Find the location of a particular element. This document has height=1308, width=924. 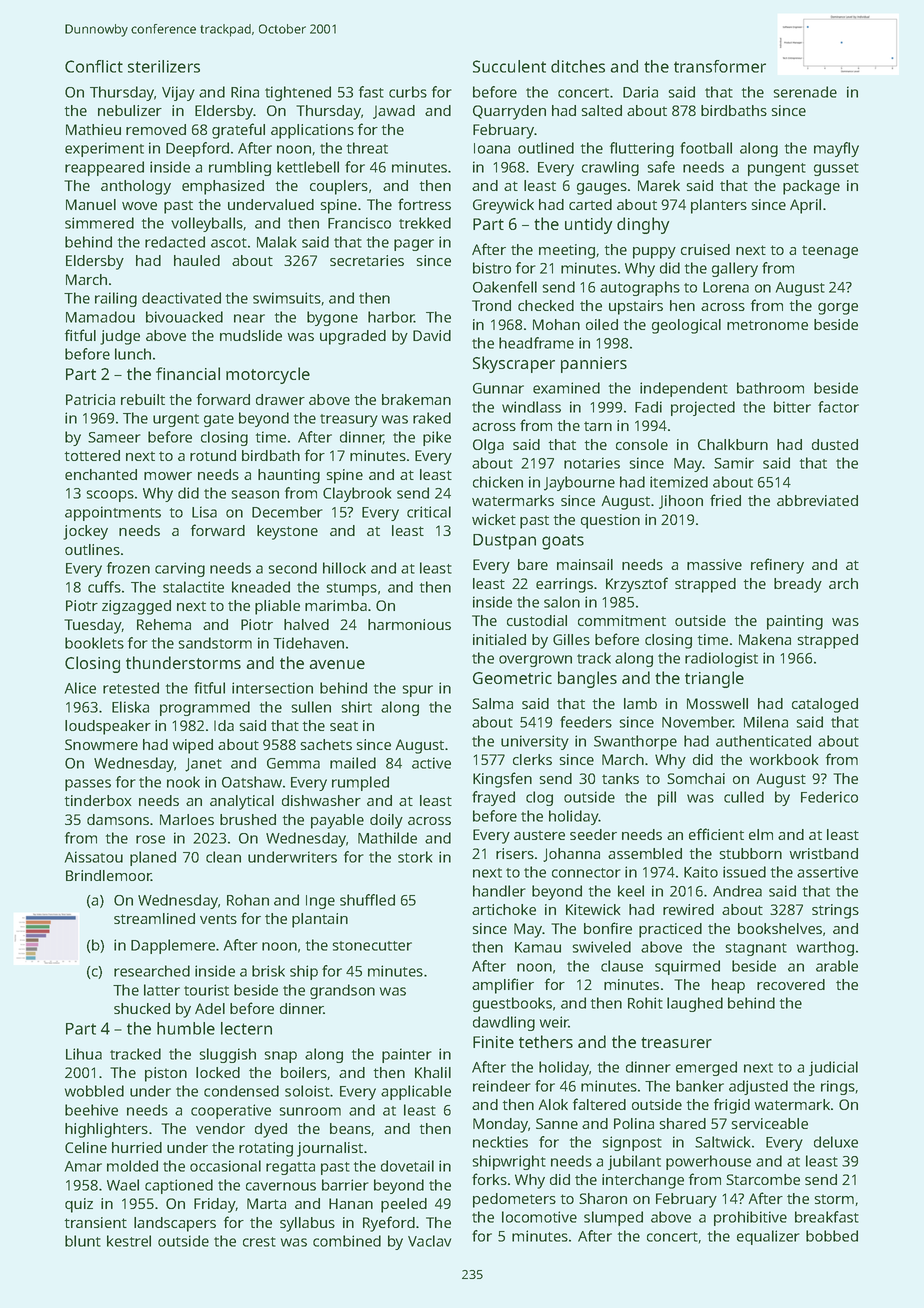

sterilizers is located at coordinates (164, 66).
